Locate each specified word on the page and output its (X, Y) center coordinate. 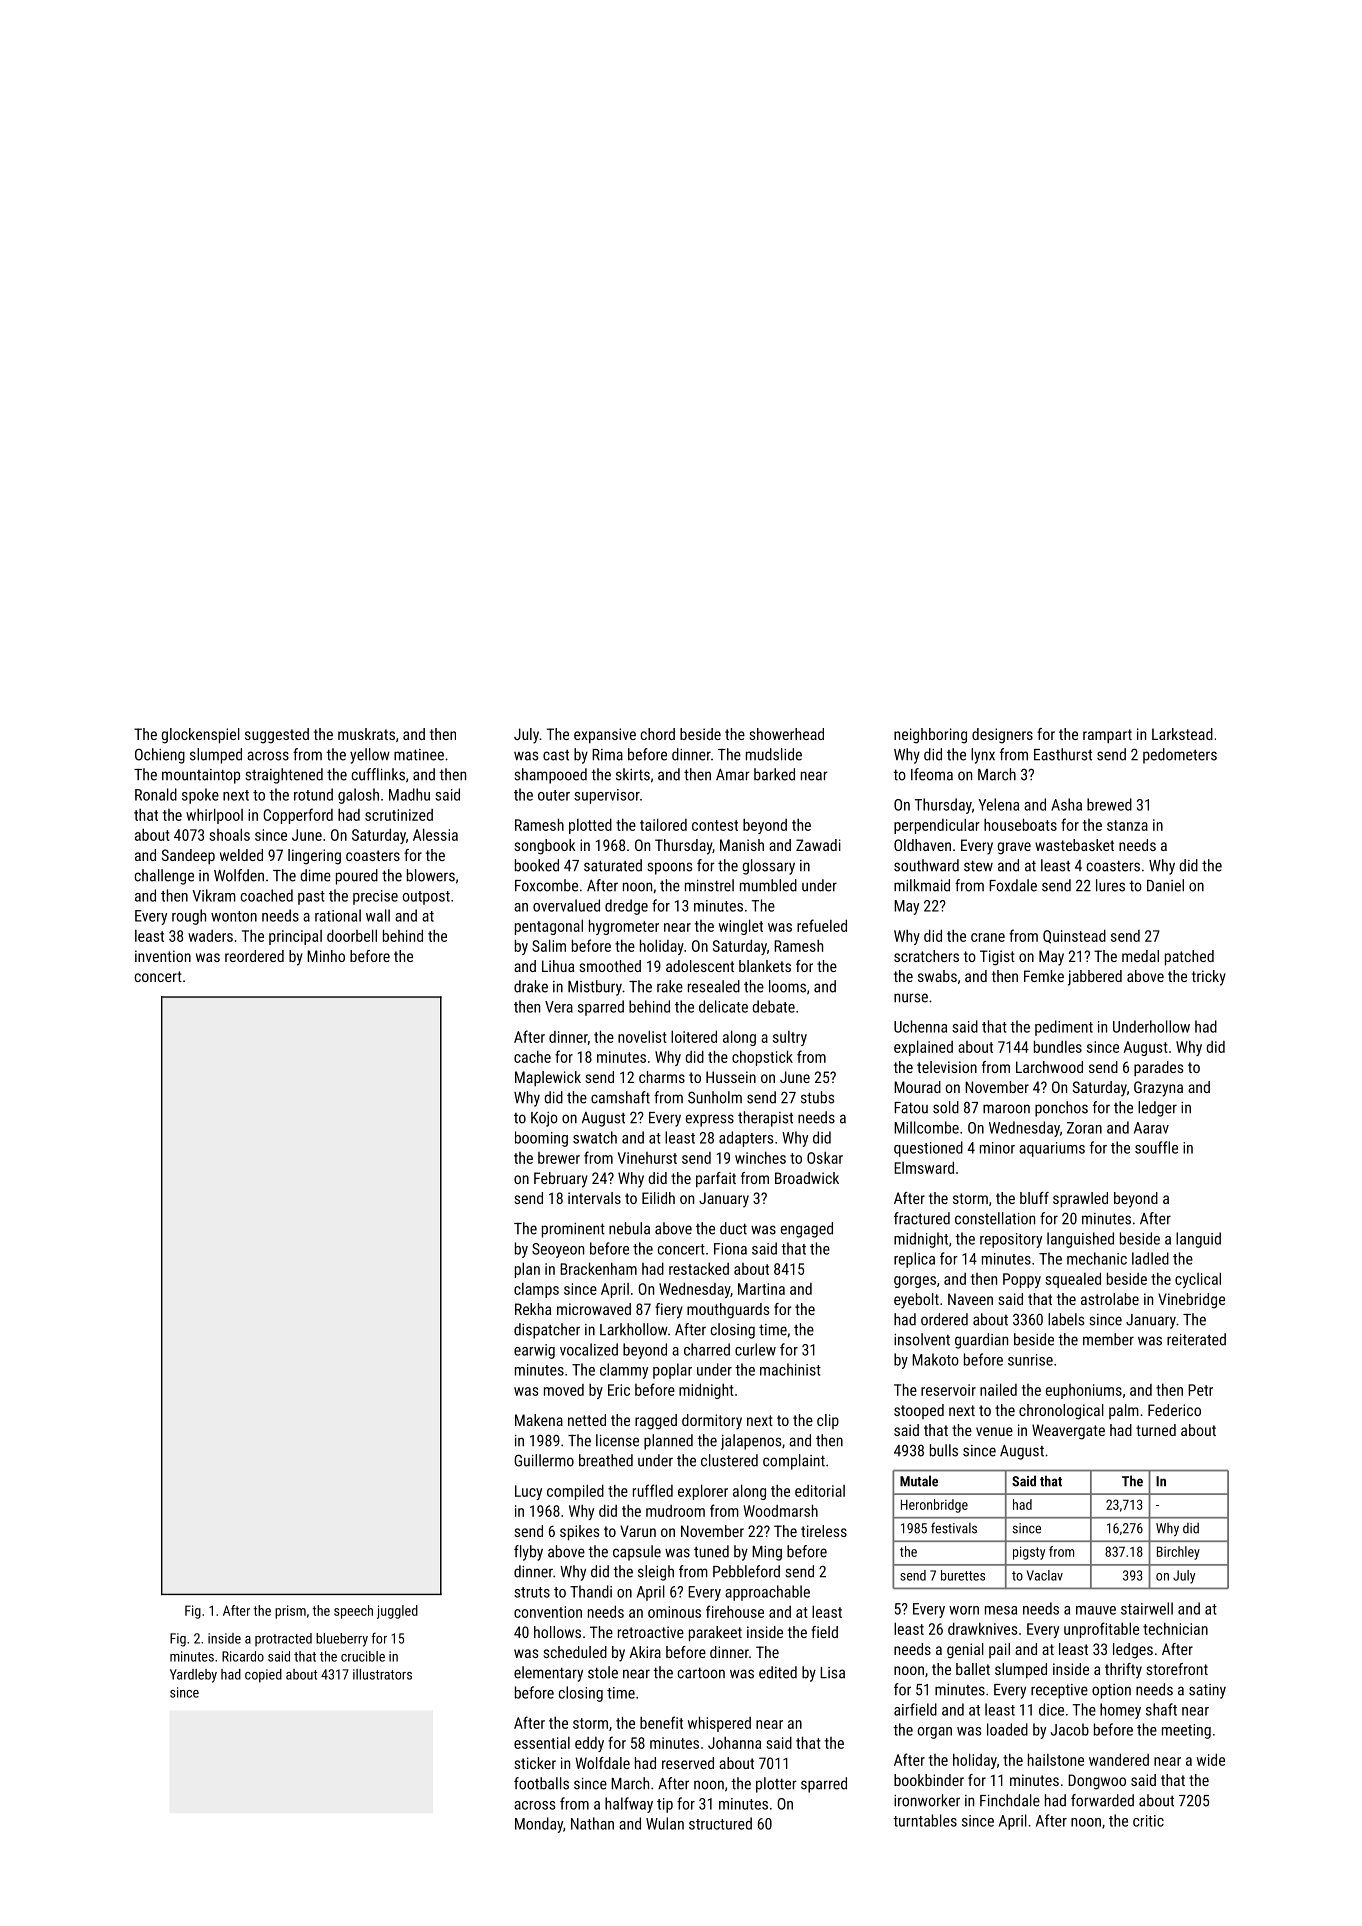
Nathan (592, 1823)
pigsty (1029, 1553)
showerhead (787, 734)
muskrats (366, 734)
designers (1002, 736)
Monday (539, 1825)
